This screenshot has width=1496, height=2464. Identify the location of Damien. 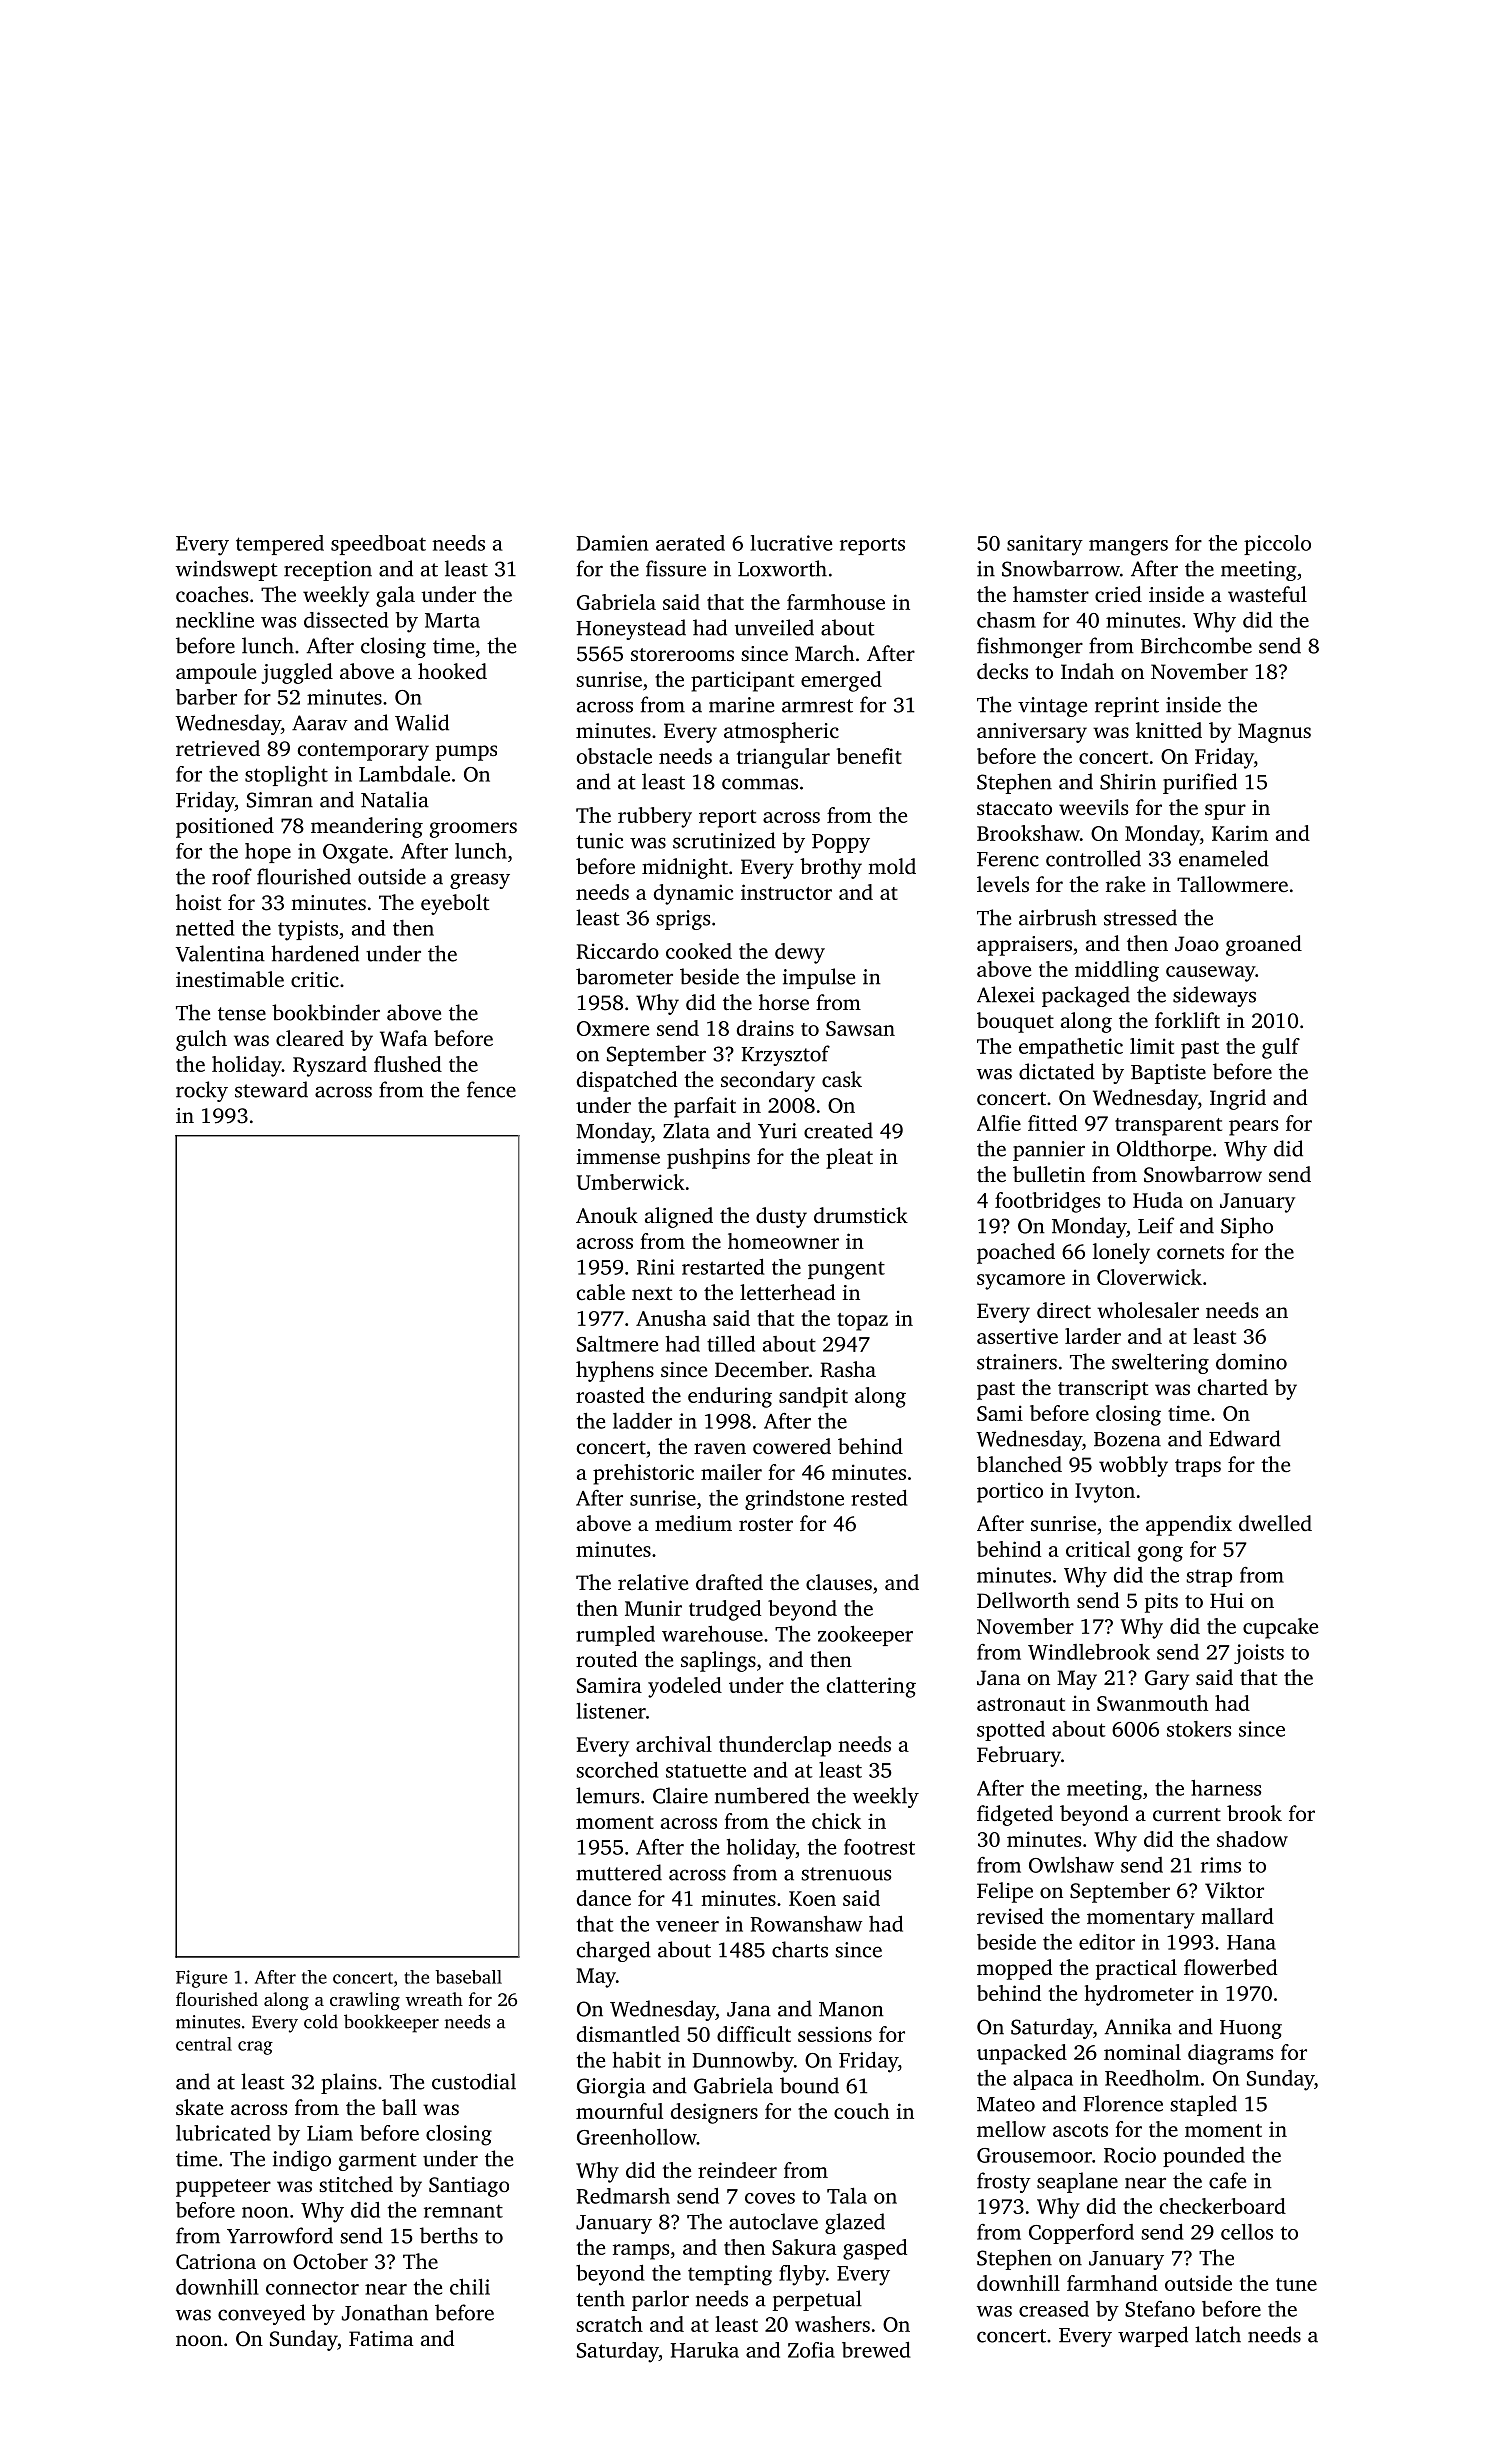
(612, 543).
